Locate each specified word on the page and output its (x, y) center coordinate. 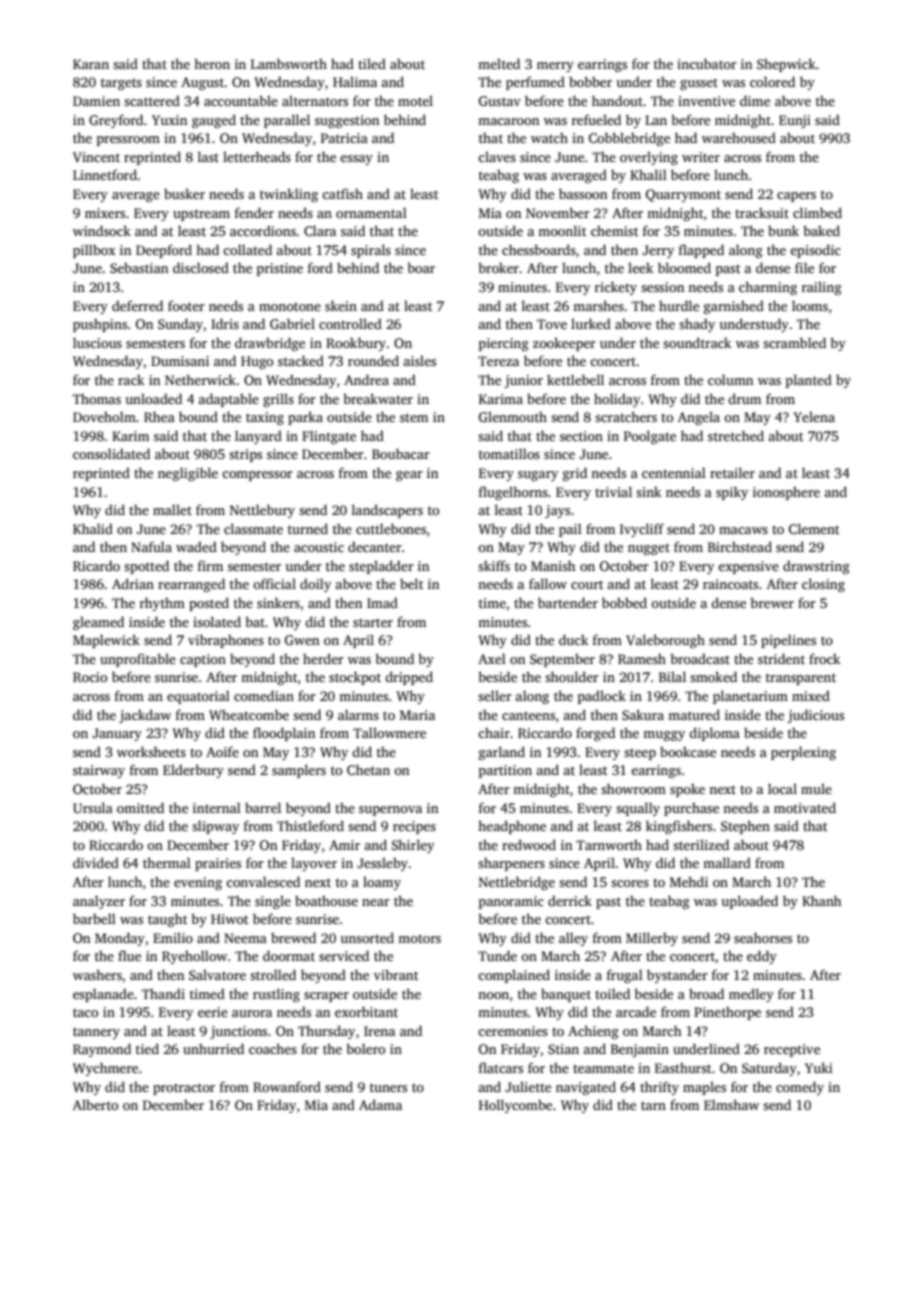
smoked (713, 676)
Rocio (90, 677)
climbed (817, 212)
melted (499, 63)
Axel (492, 658)
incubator (707, 63)
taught (167, 920)
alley (573, 939)
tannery (96, 1033)
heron (212, 63)
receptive (792, 1050)
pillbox (94, 251)
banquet (566, 995)
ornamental (371, 212)
